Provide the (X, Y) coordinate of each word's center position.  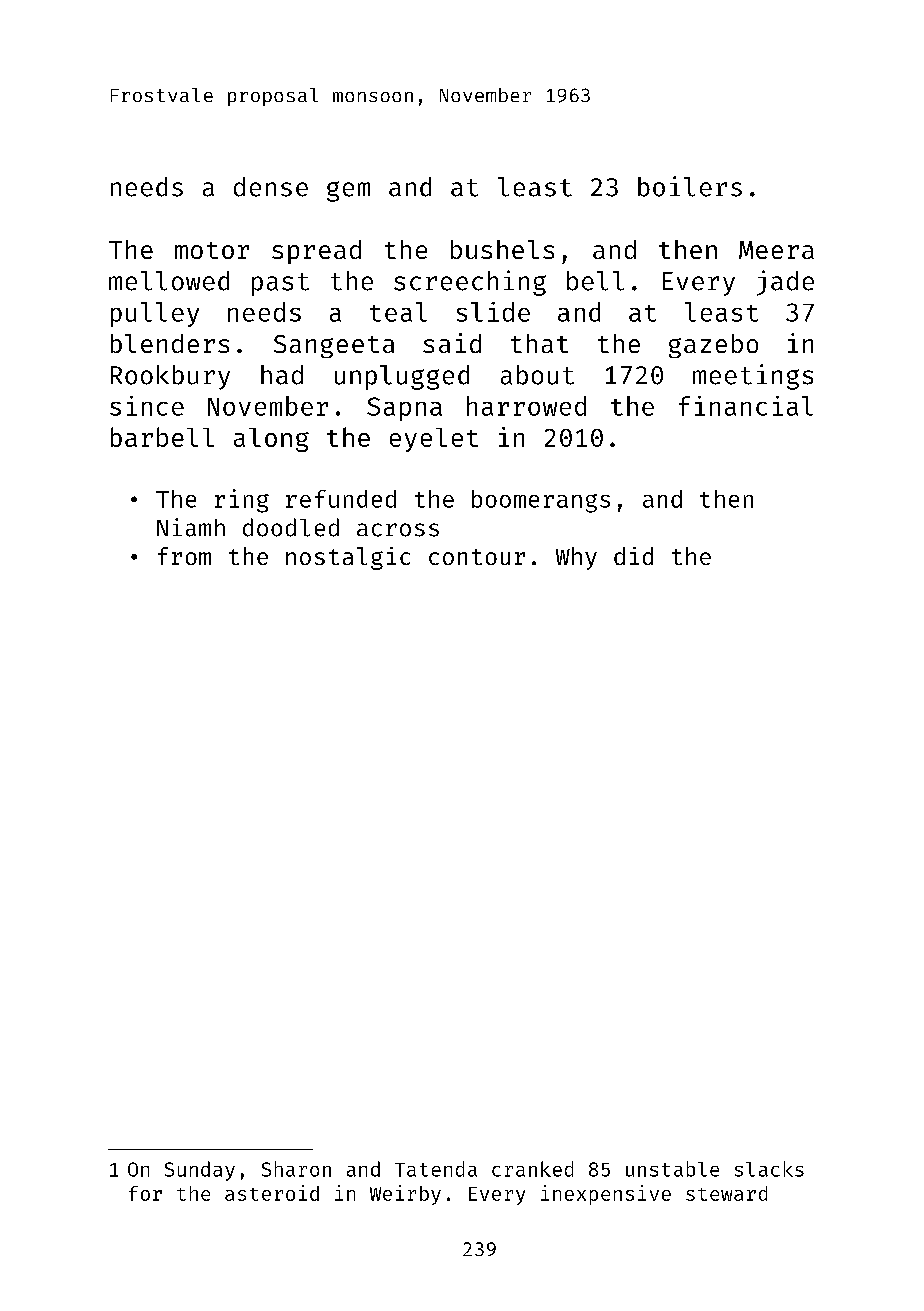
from (184, 556)
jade (785, 283)
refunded (341, 499)
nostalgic (348, 558)
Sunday (200, 1171)
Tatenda (436, 1169)
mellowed (169, 281)
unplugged (402, 377)
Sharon (296, 1169)
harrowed (526, 406)
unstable (672, 1169)
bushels (502, 249)
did (633, 556)
